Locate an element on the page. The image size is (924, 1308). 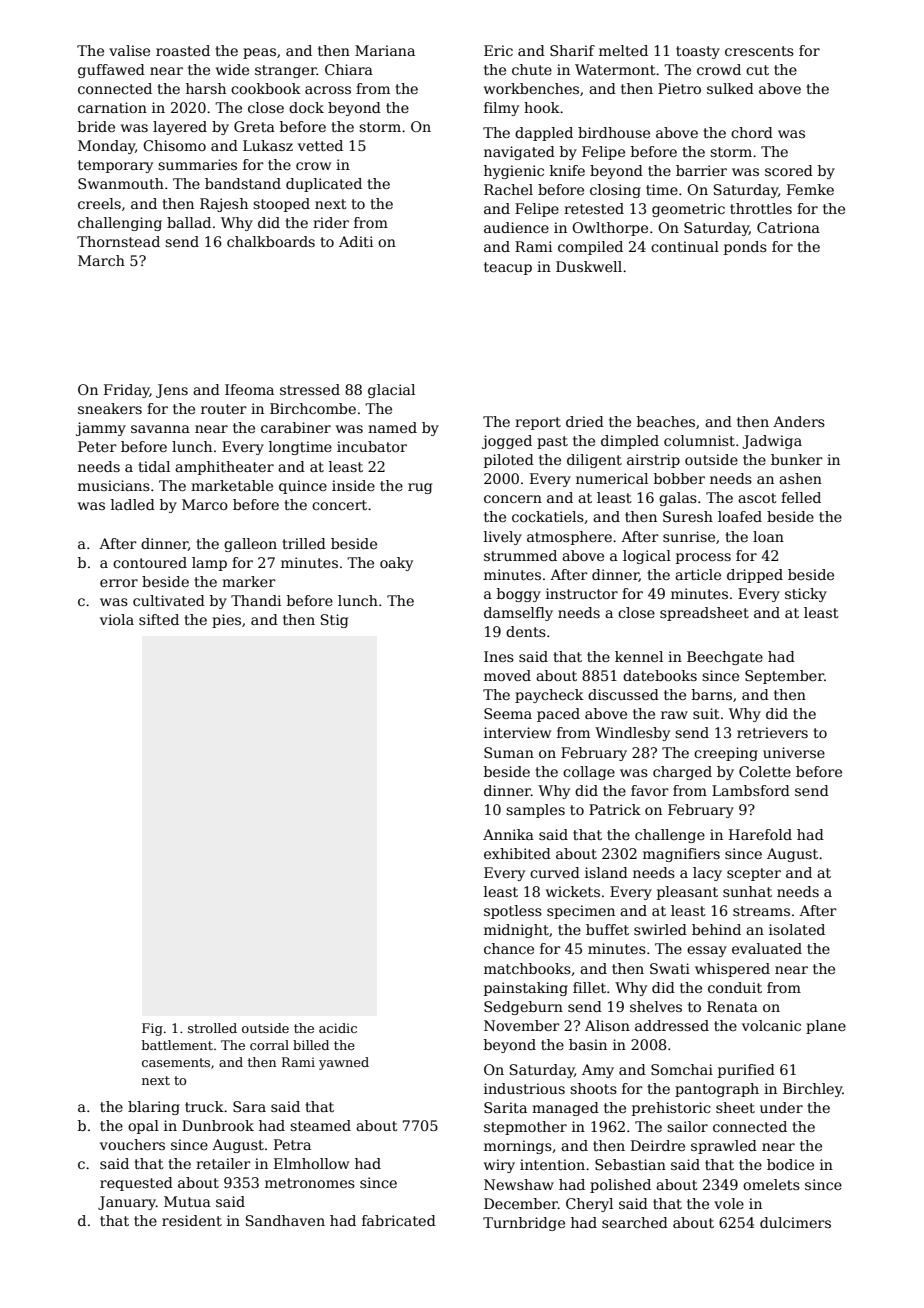
addressed is located at coordinates (672, 1025).
